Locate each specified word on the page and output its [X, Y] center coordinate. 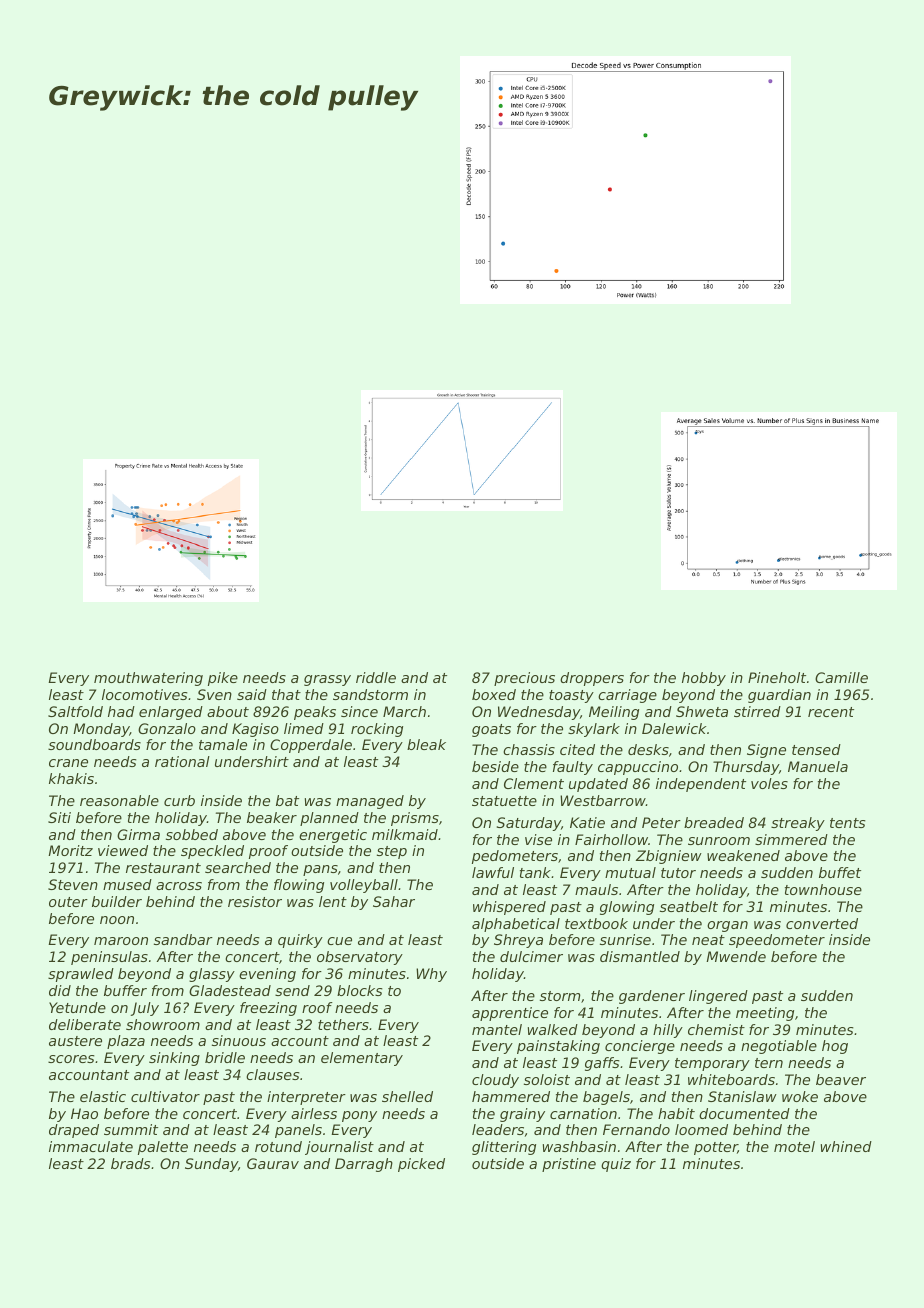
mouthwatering [148, 679]
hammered [511, 1096]
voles [769, 783]
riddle [376, 677]
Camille [841, 677]
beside [495, 766]
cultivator [165, 1096]
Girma [138, 834]
